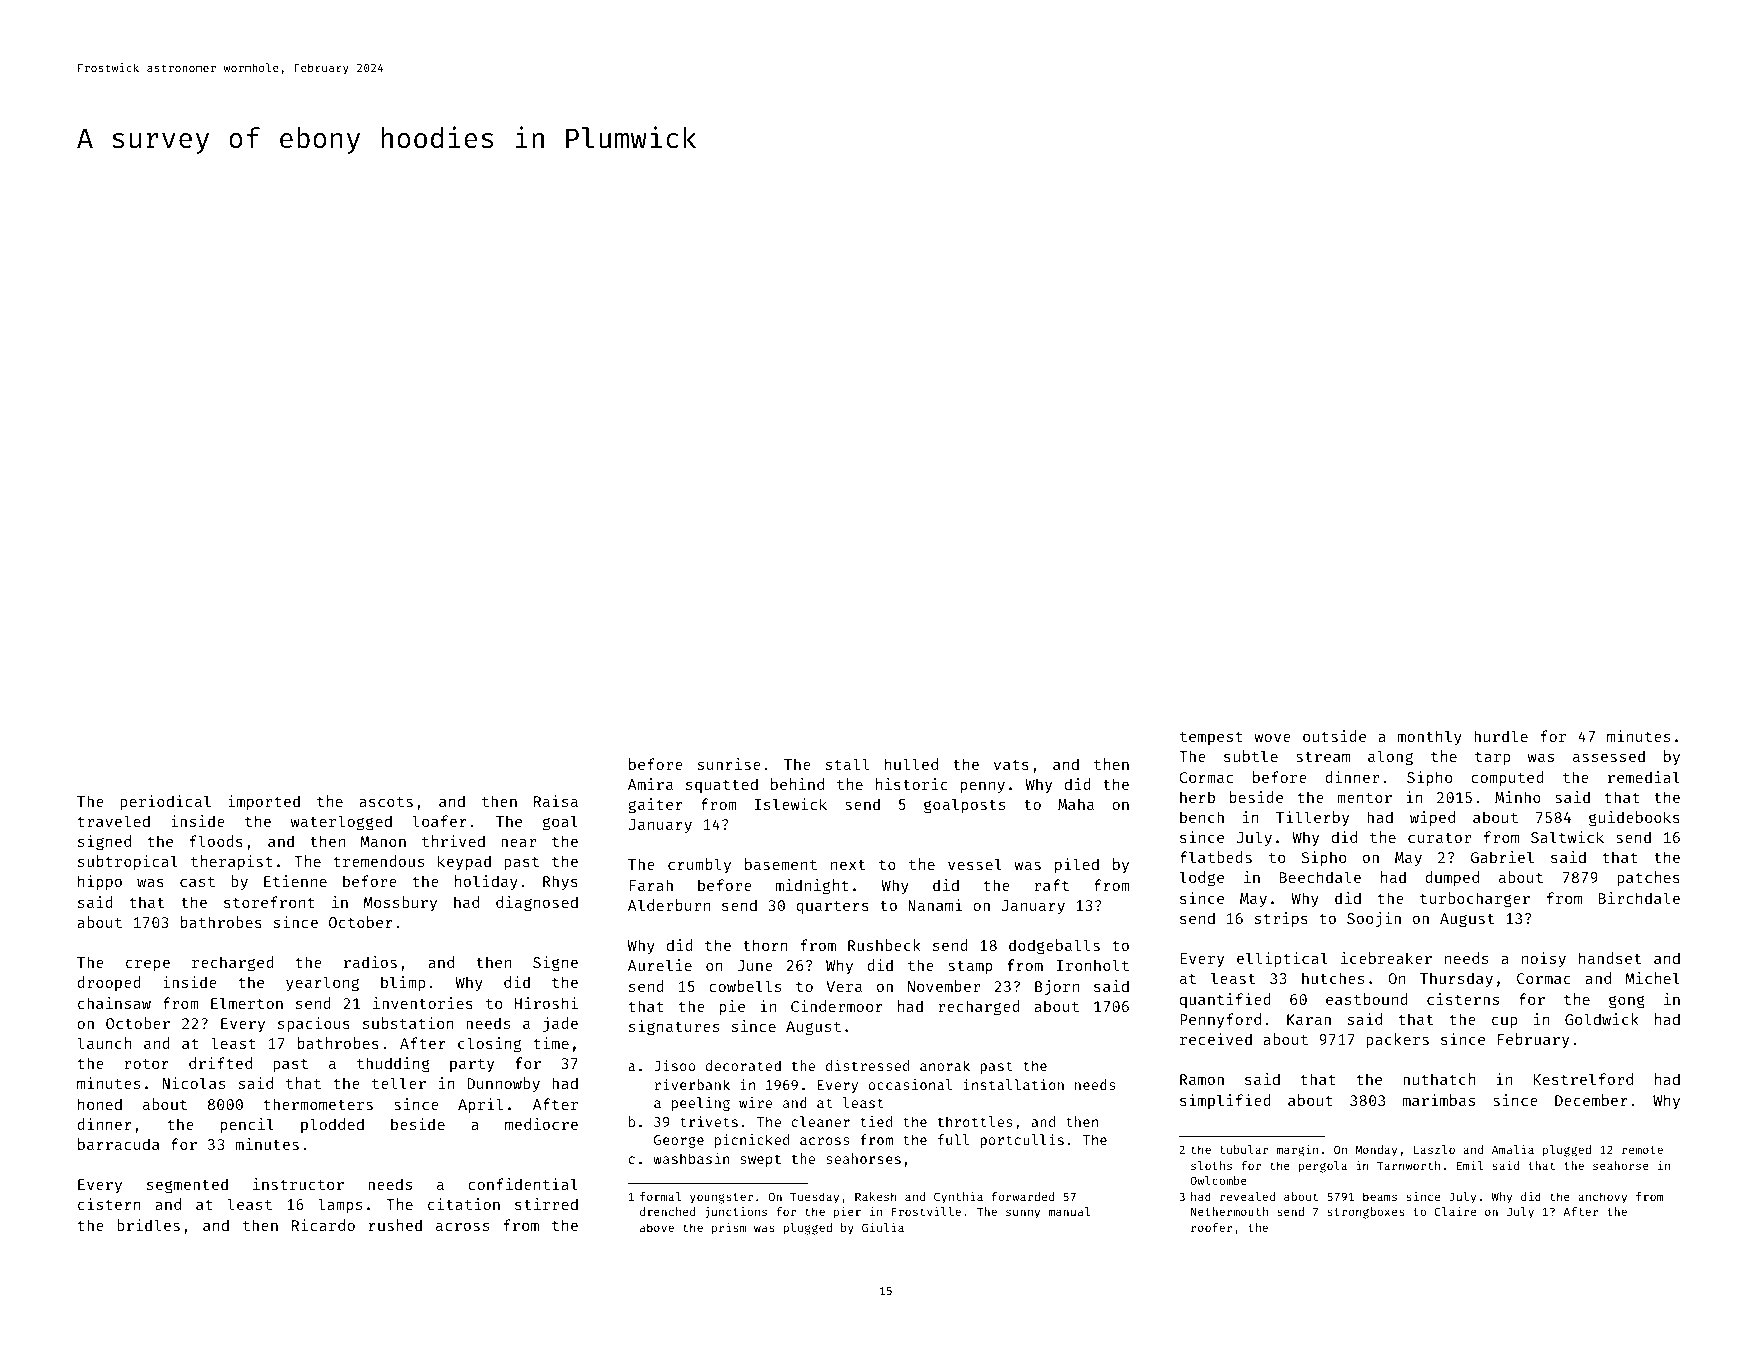 The height and width of the screenshot is (1358, 1758). Describe the element at coordinates (1312, 818) in the screenshot. I see `Tillerby` at that location.
